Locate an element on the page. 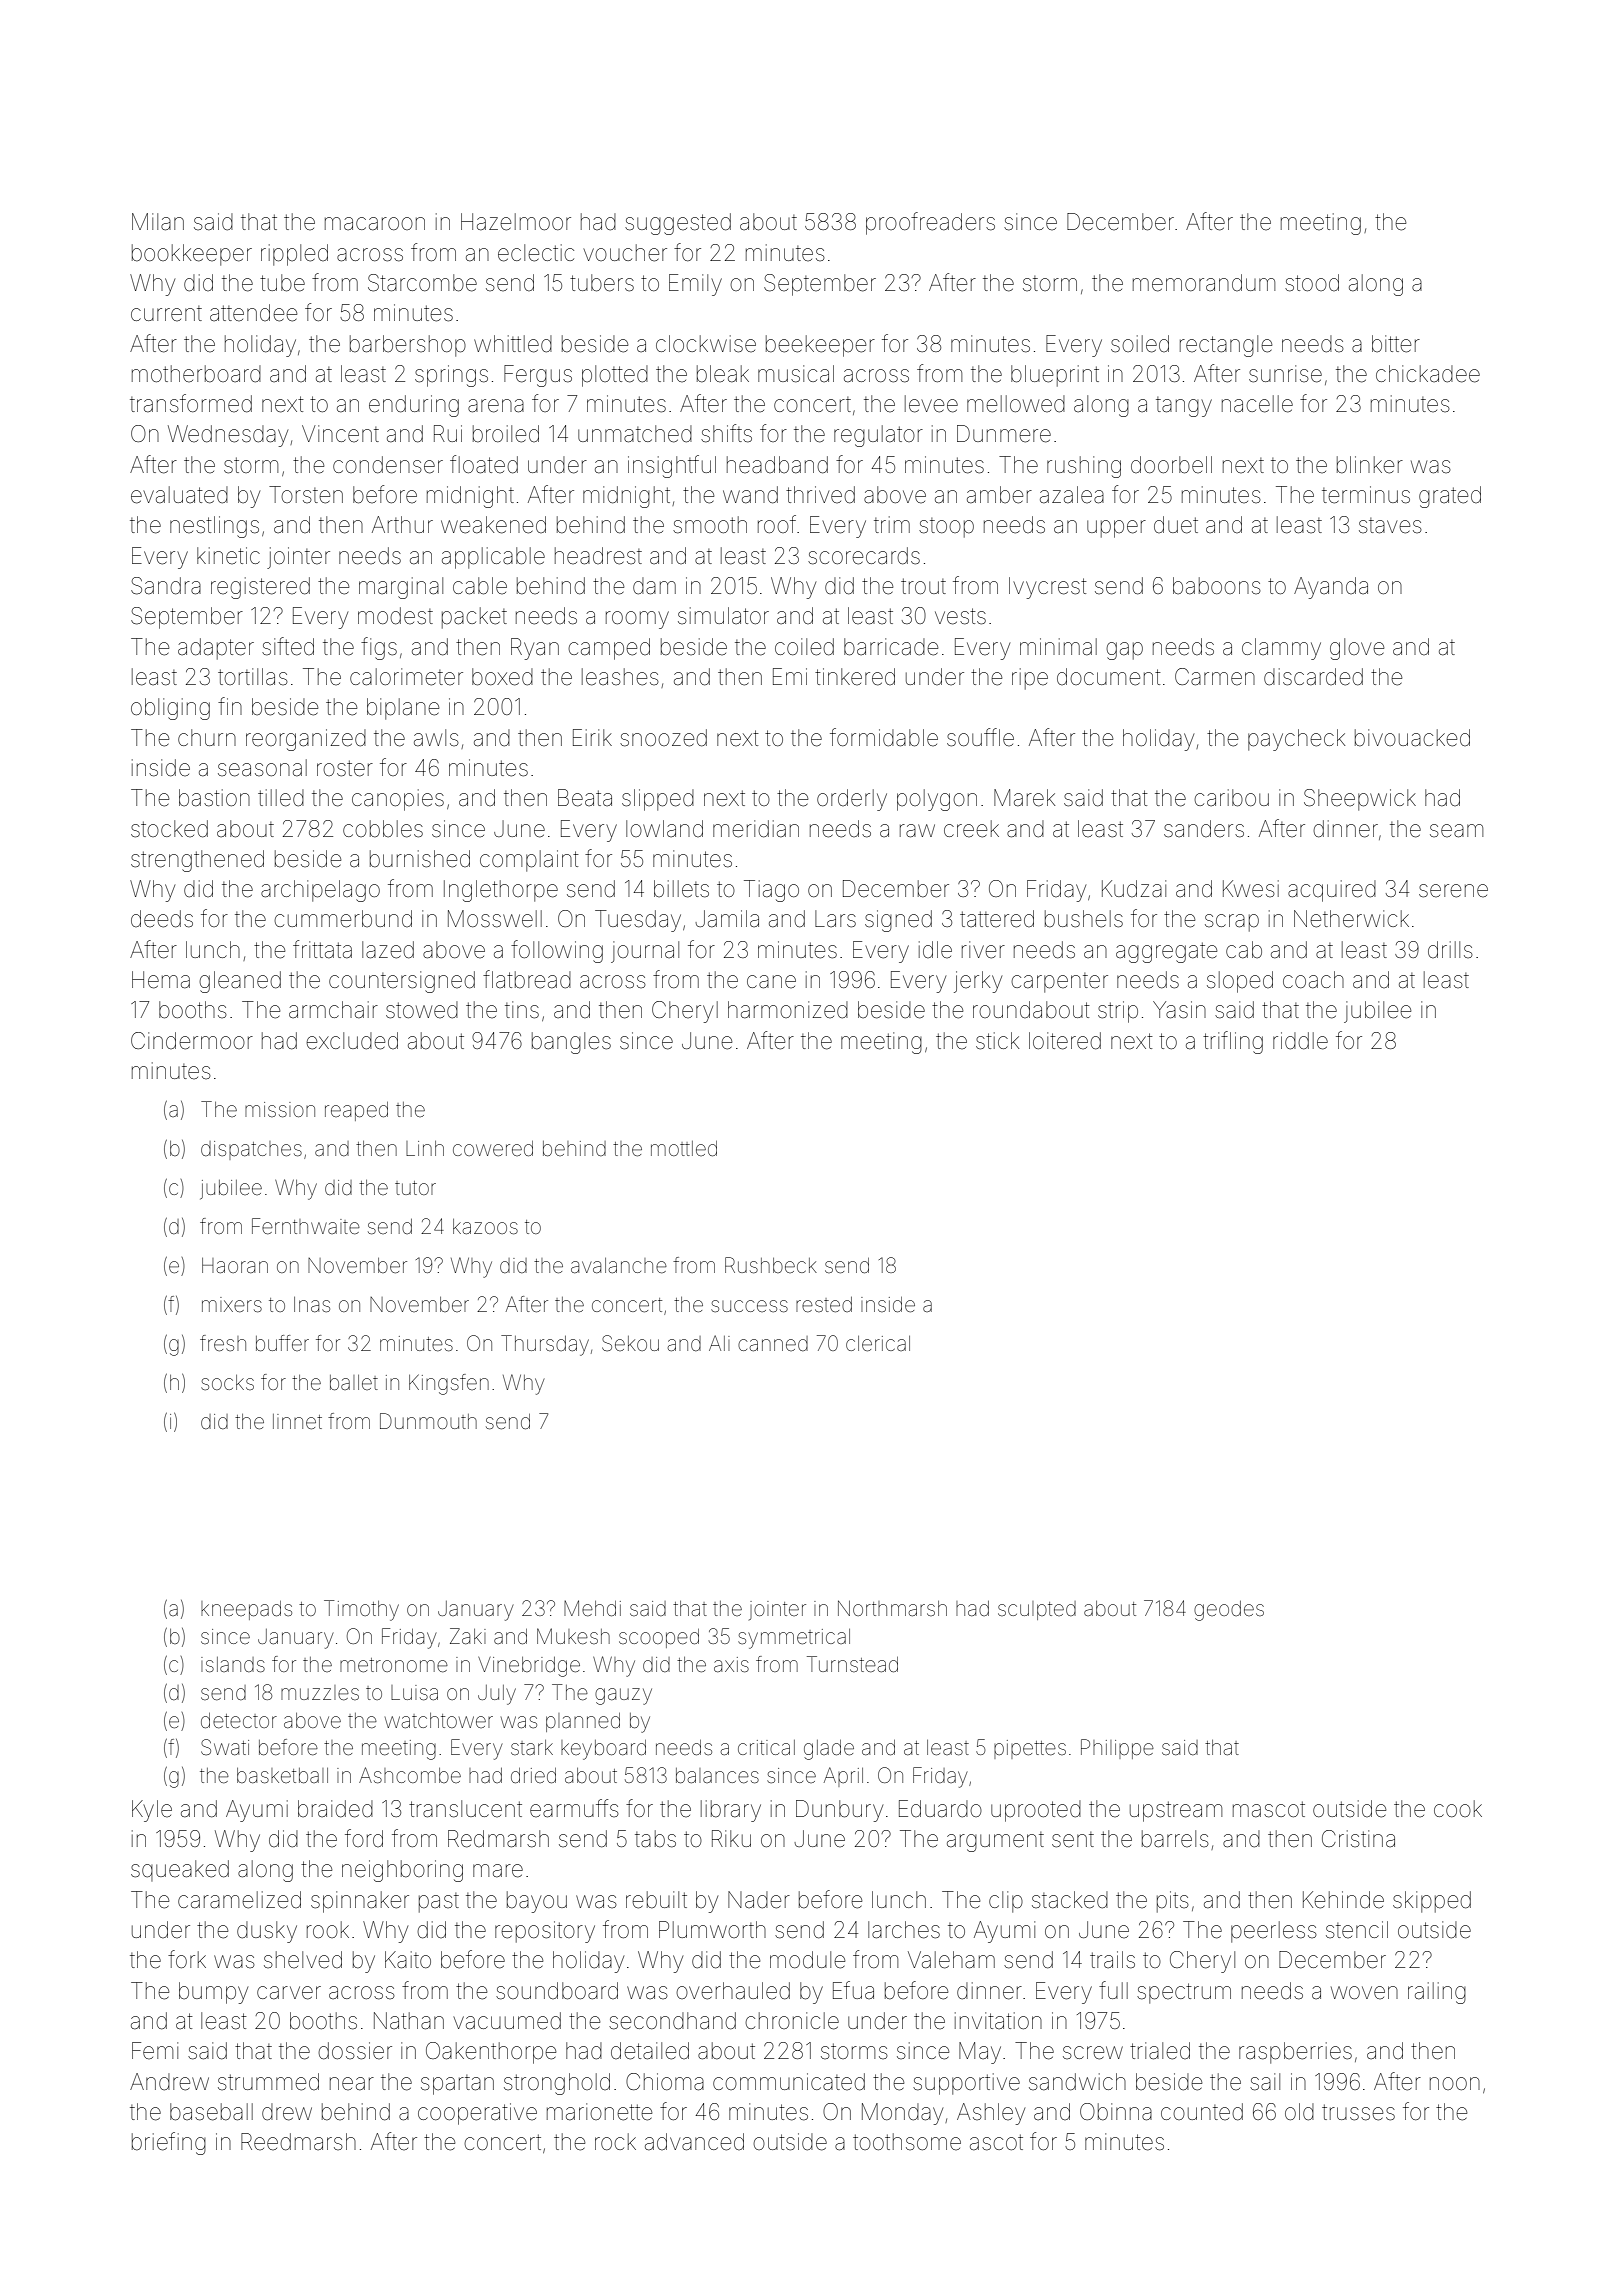  evaluated is located at coordinates (179, 495).
